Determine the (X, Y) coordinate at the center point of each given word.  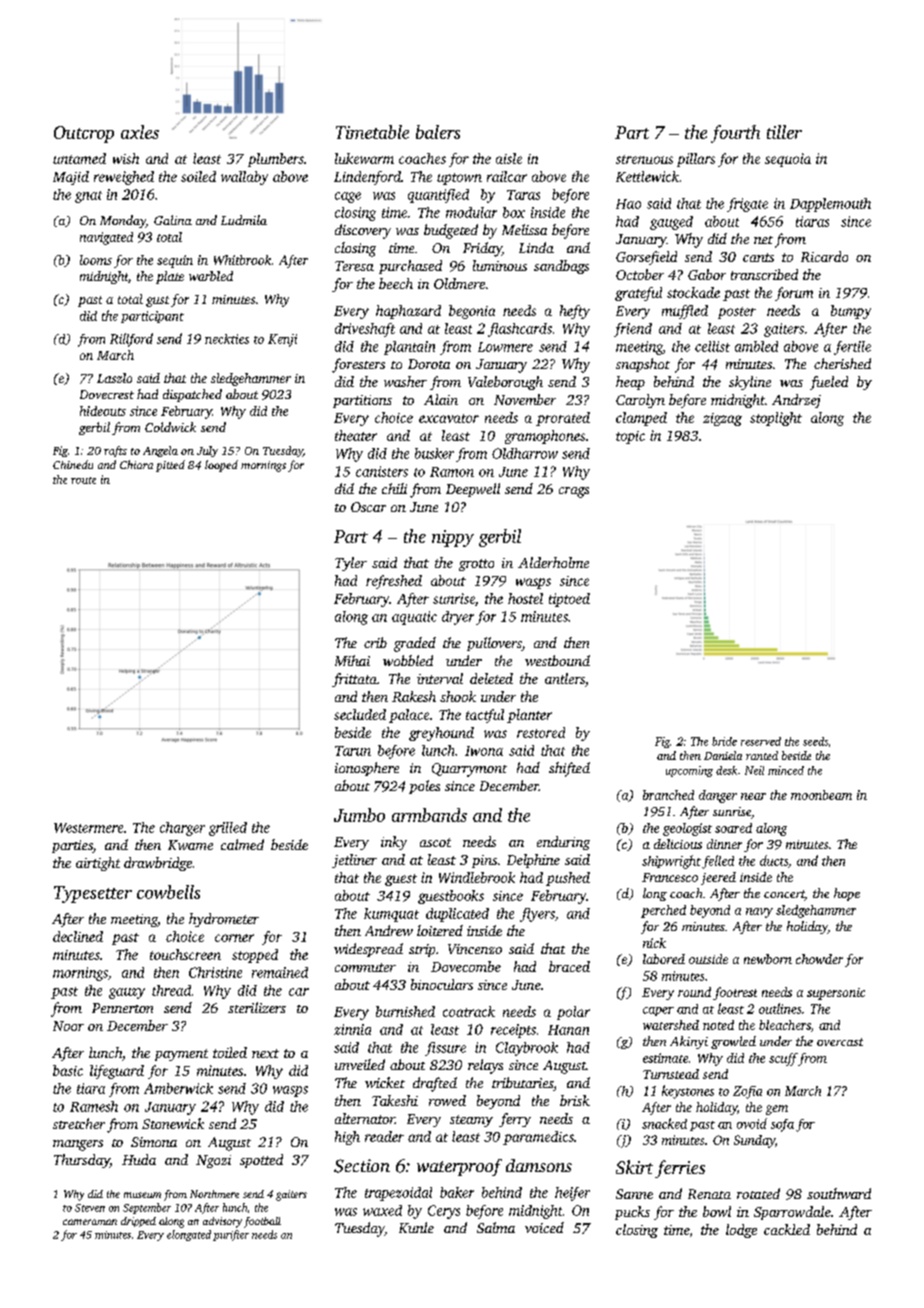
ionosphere (367, 769)
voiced (544, 1227)
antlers (565, 678)
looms (96, 260)
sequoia (788, 160)
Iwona (484, 751)
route (83, 480)
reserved (761, 741)
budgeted (451, 231)
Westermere (88, 828)
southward (839, 1193)
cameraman (90, 1222)
